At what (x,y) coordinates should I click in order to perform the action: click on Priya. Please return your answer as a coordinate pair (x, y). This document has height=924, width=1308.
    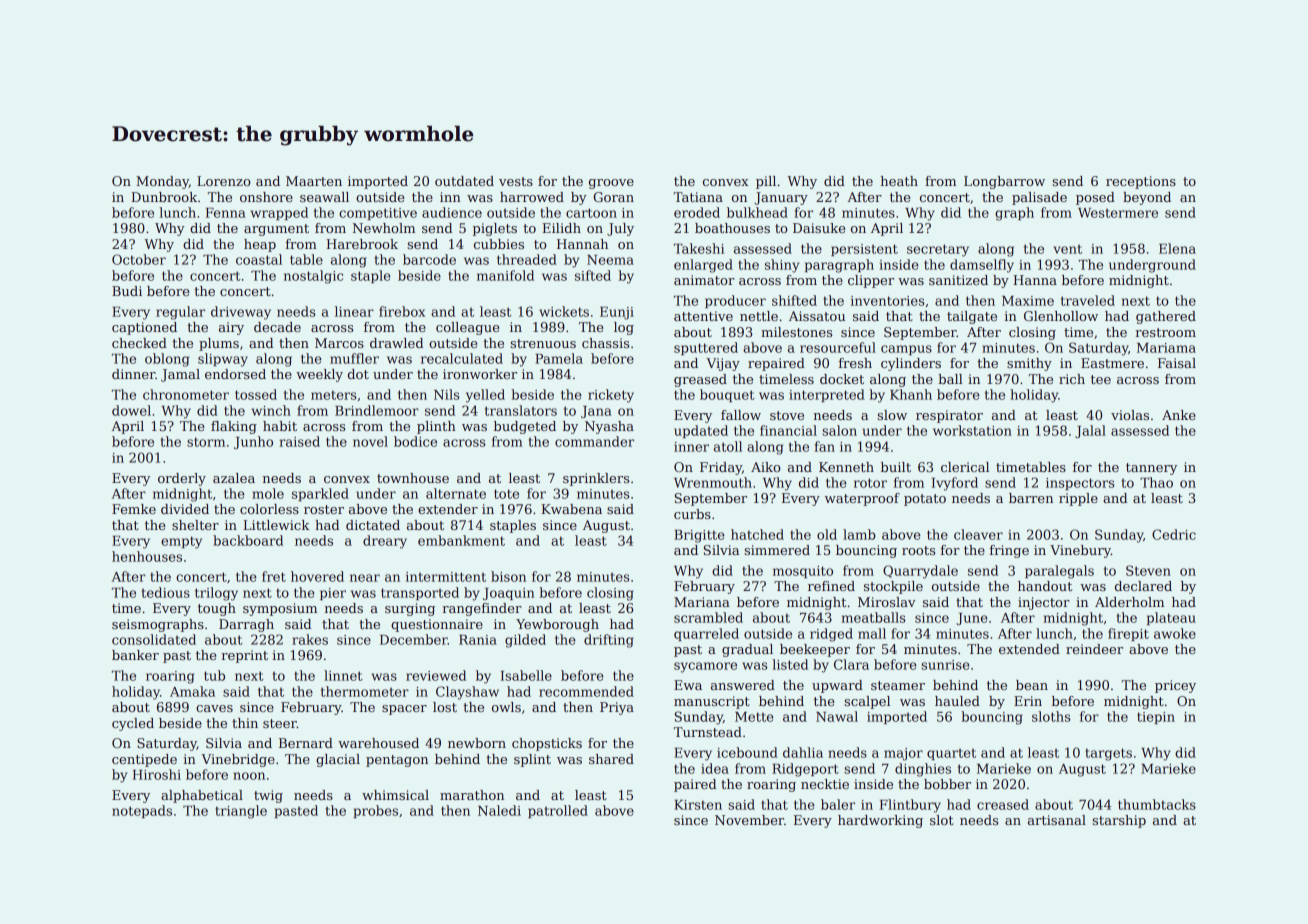
    Looking at the image, I should click on (617, 708).
